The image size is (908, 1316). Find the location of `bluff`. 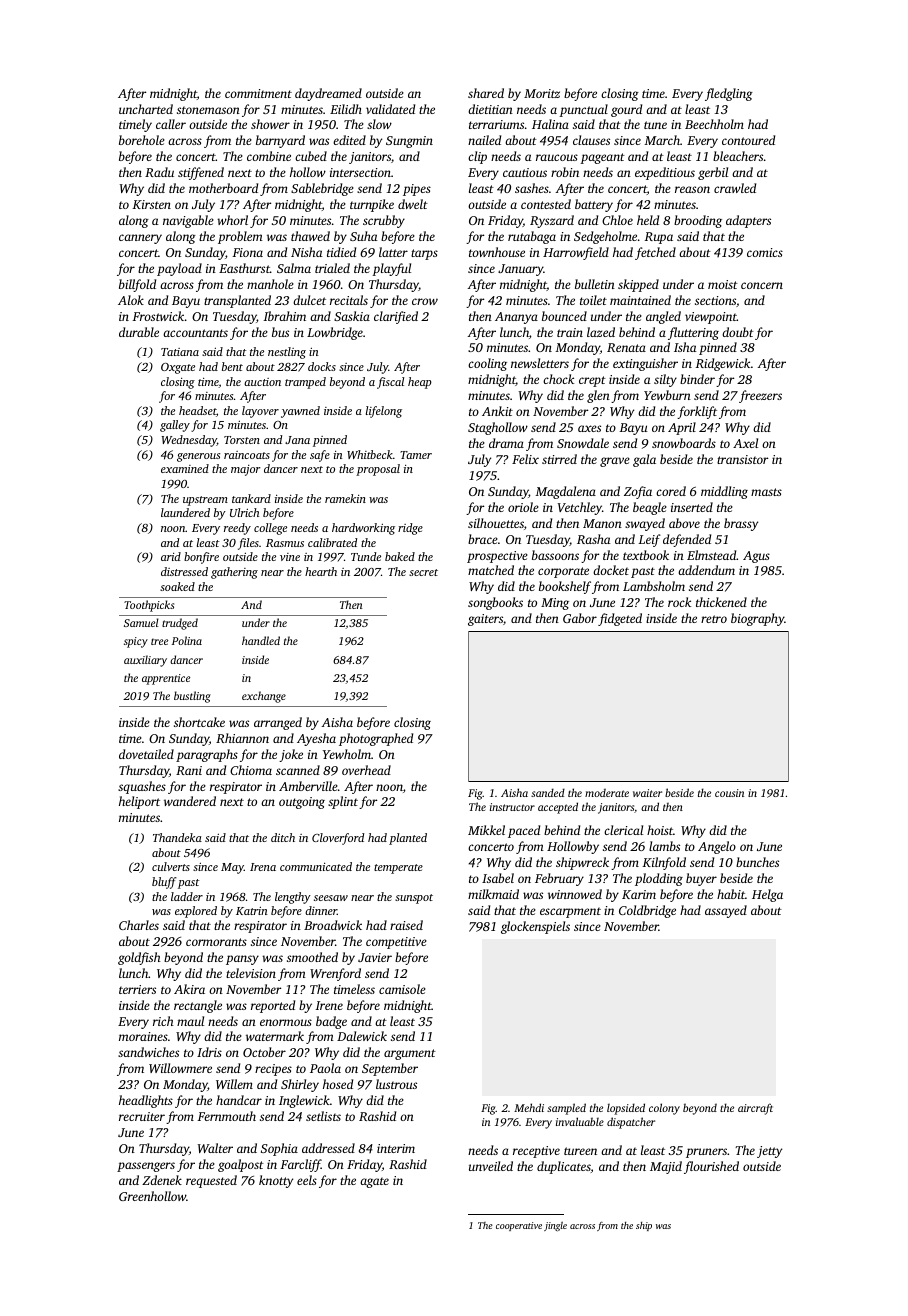

bluff is located at coordinates (164, 883).
